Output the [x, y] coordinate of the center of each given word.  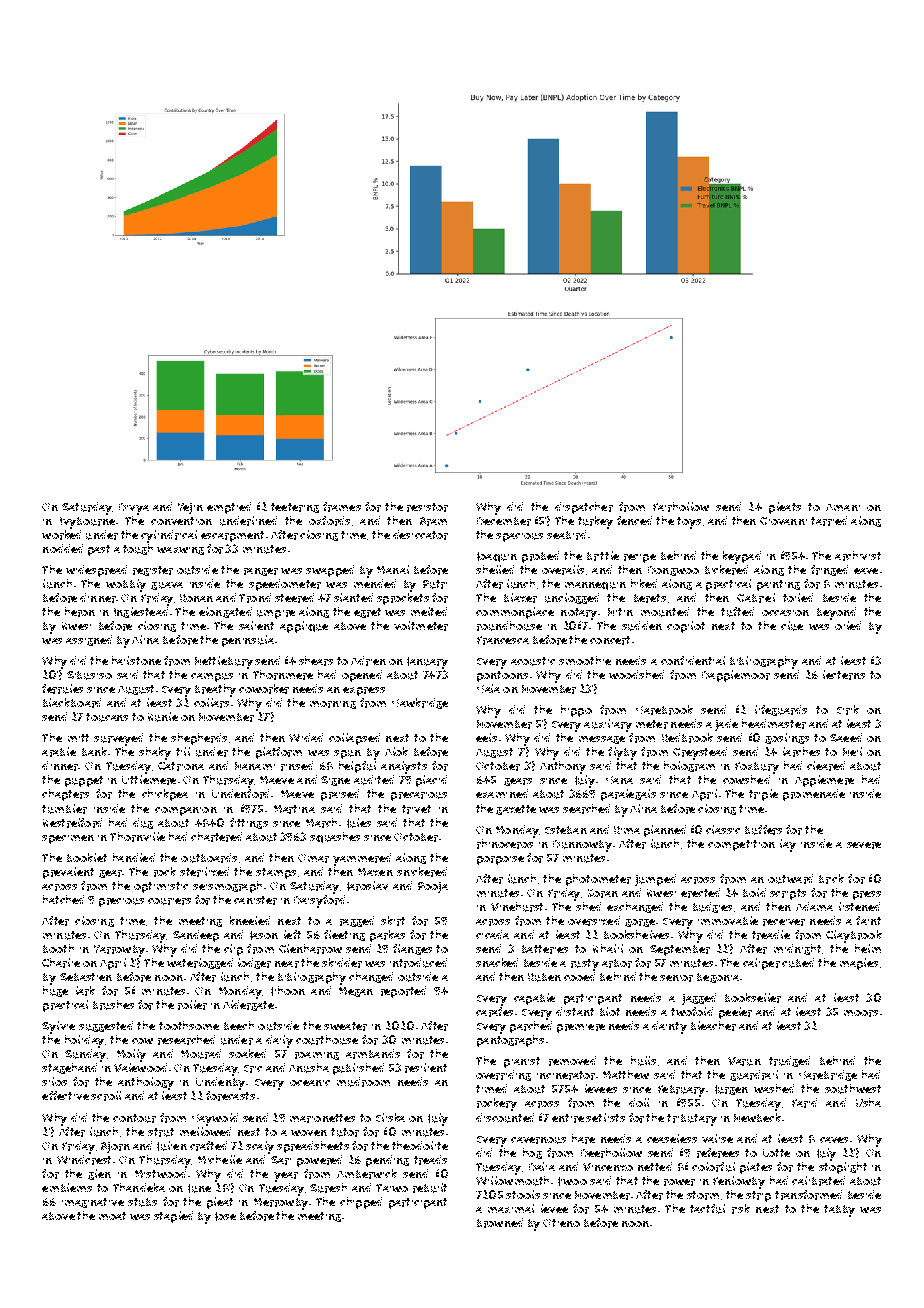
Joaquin [497, 557]
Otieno [561, 1223]
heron [80, 612]
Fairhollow [681, 507]
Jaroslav [367, 886]
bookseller [753, 998]
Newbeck [757, 1117]
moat [112, 1216]
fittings [249, 823]
